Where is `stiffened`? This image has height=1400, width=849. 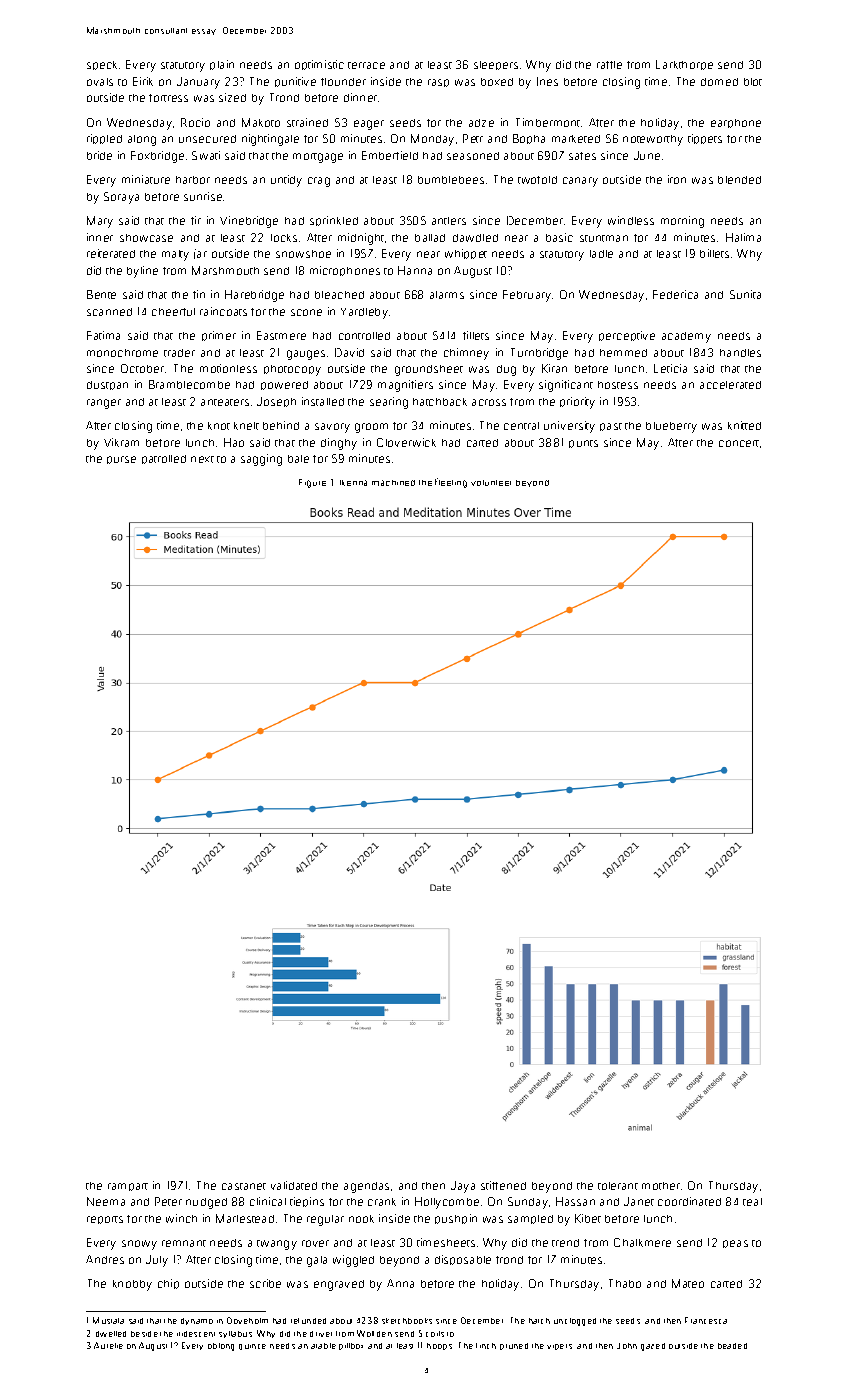 stiffened is located at coordinates (503, 1185).
